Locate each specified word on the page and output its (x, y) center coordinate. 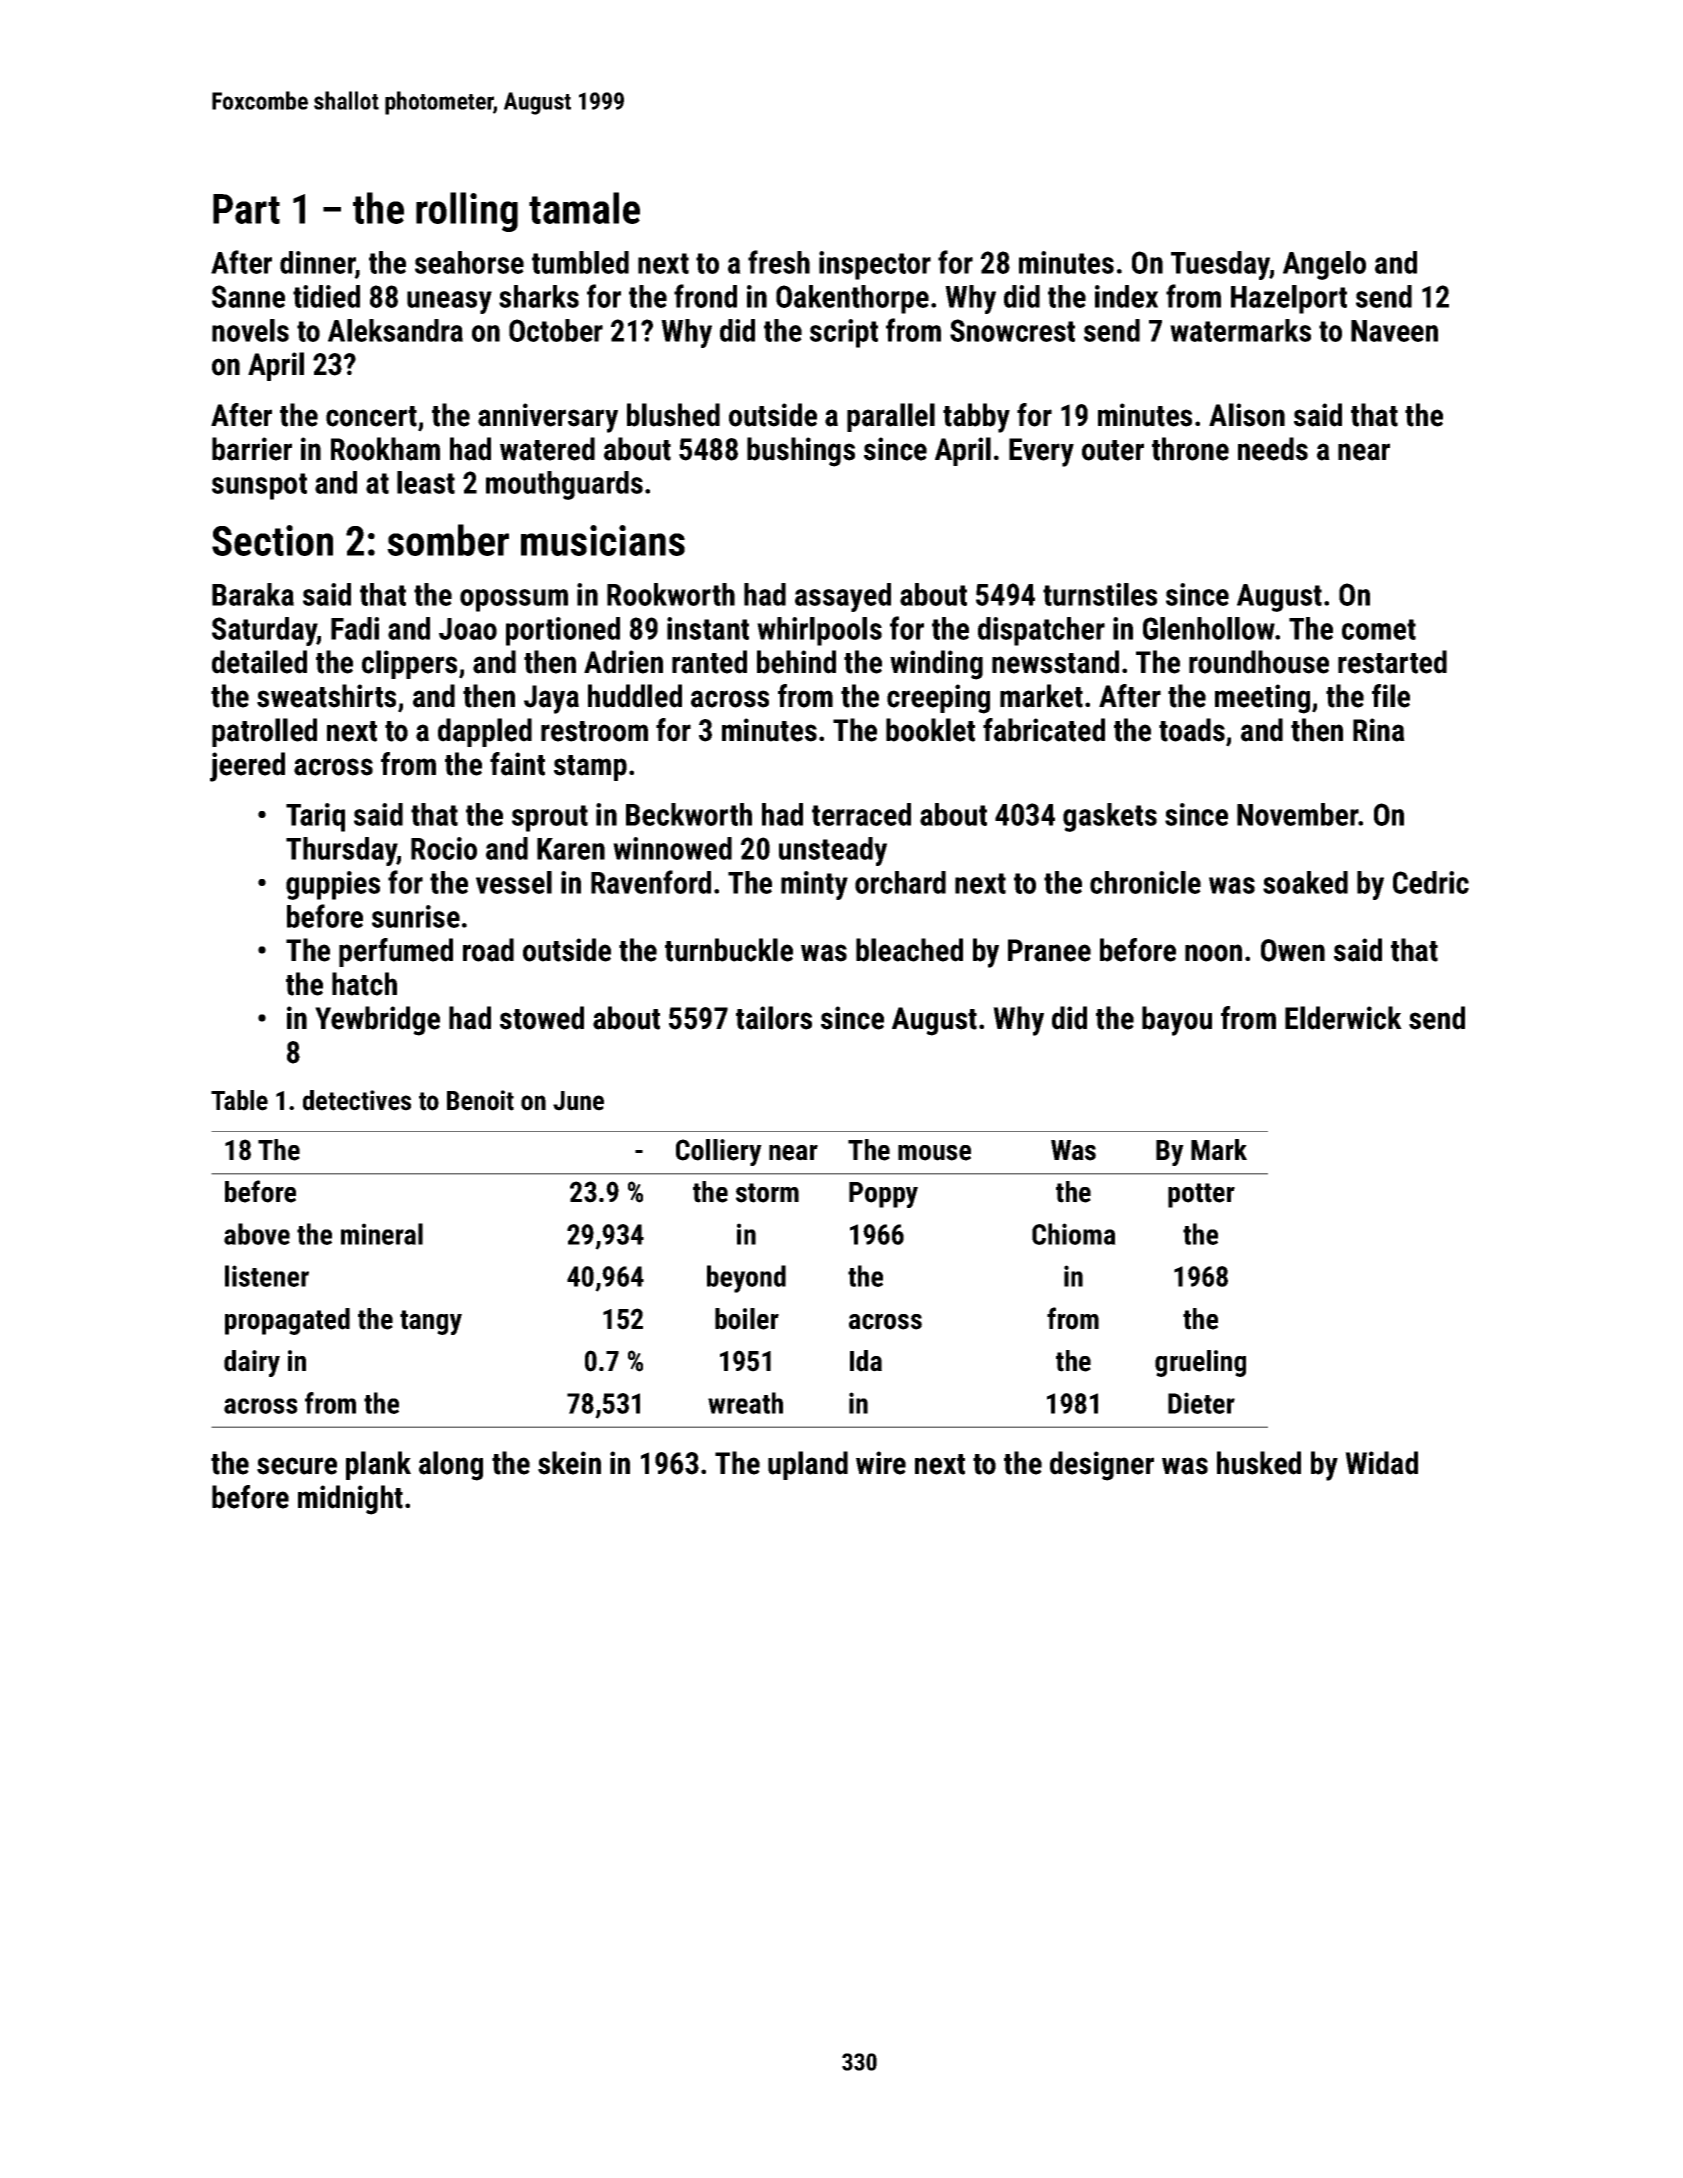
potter (1201, 1195)
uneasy (449, 302)
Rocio (444, 848)
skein (569, 1463)
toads (1192, 730)
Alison (1247, 415)
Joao (468, 629)
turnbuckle (729, 950)
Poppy (883, 1195)
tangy (431, 1322)
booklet (930, 730)
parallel (891, 417)
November (1298, 814)
